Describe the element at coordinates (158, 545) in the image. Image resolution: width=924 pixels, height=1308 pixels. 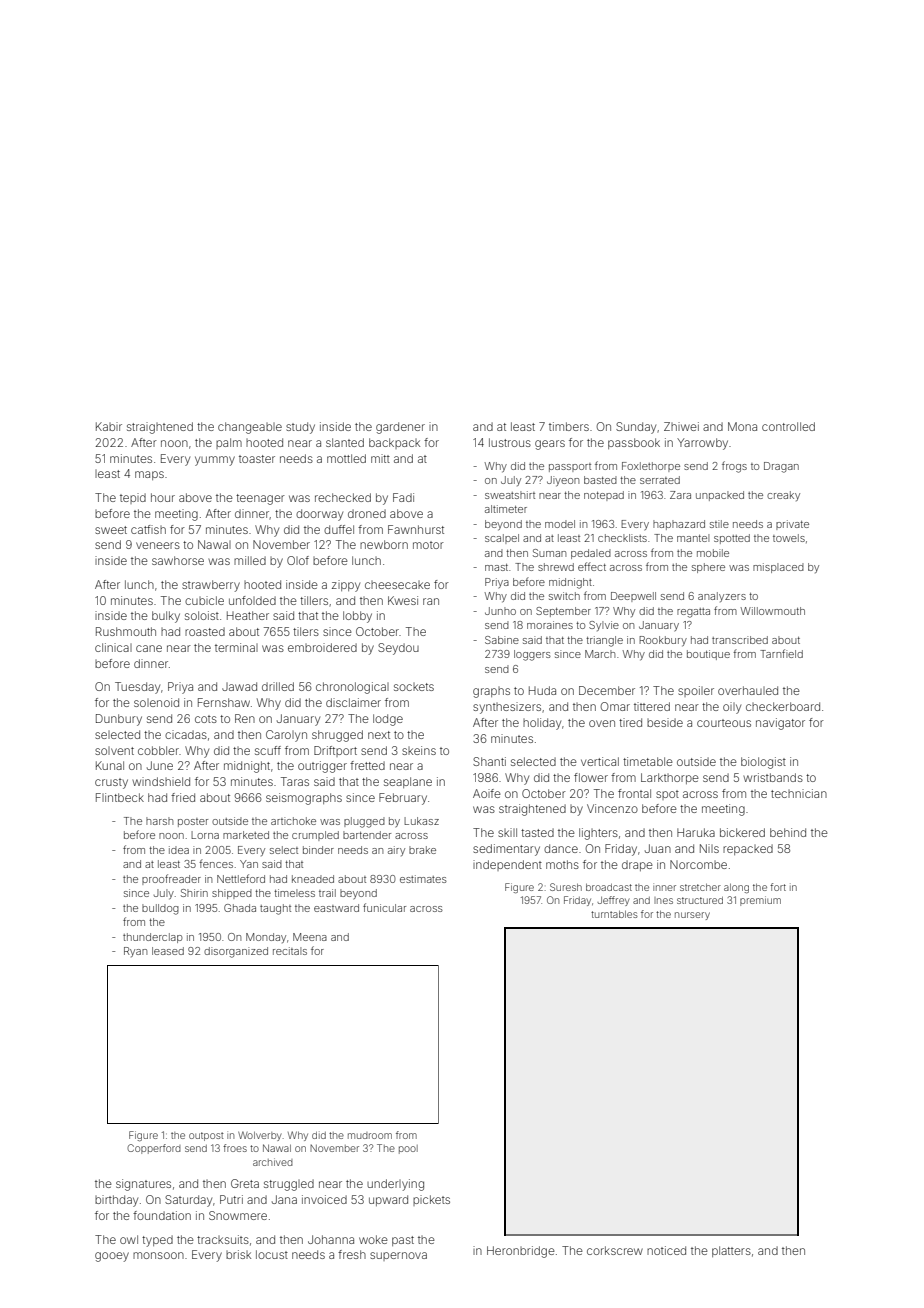
I see `veneers` at that location.
